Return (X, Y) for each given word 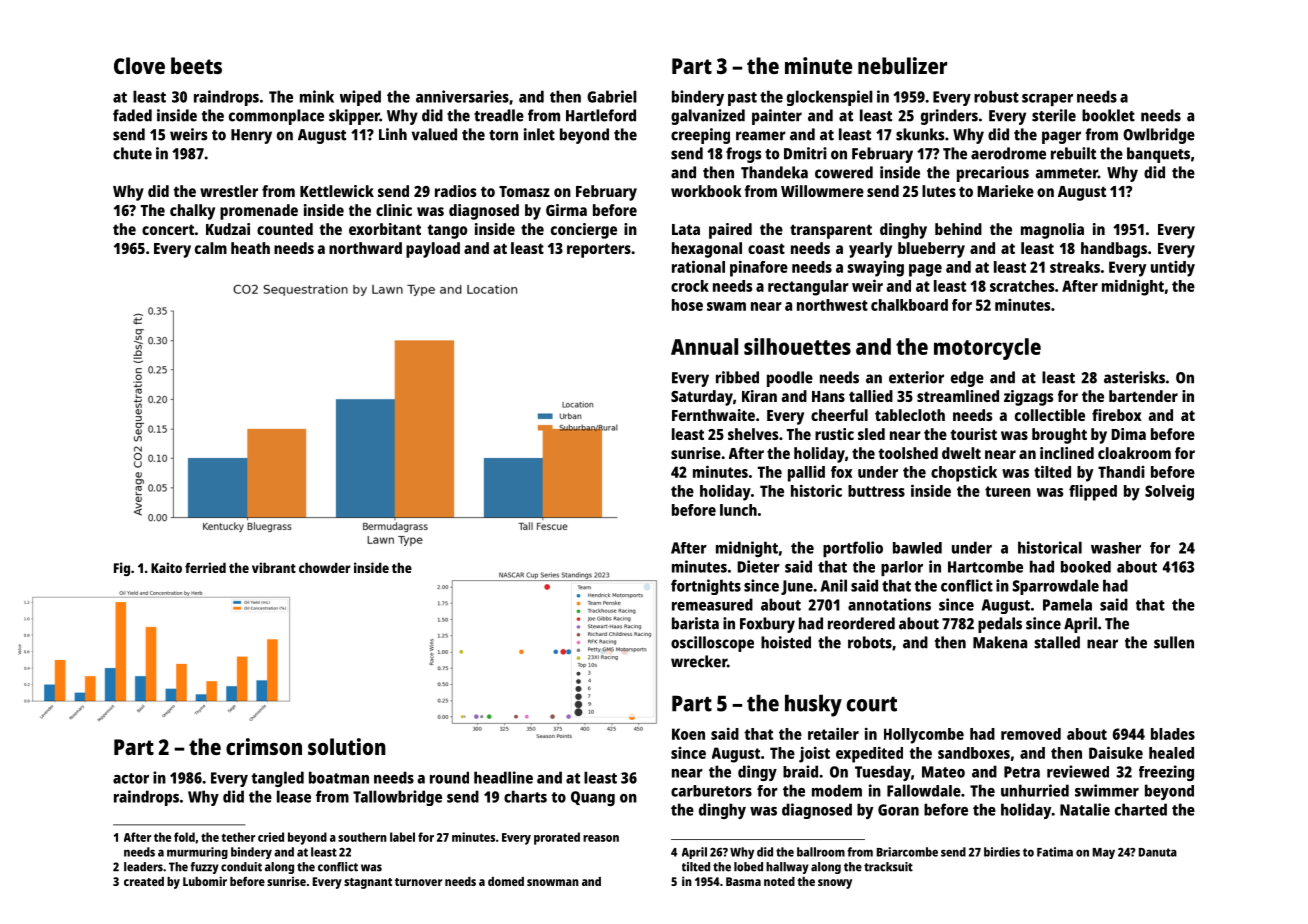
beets (196, 65)
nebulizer (903, 65)
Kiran (759, 396)
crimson (264, 746)
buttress (876, 491)
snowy (835, 884)
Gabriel (612, 96)
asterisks (1134, 377)
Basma (743, 881)
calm (211, 248)
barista (695, 623)
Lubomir (205, 881)
